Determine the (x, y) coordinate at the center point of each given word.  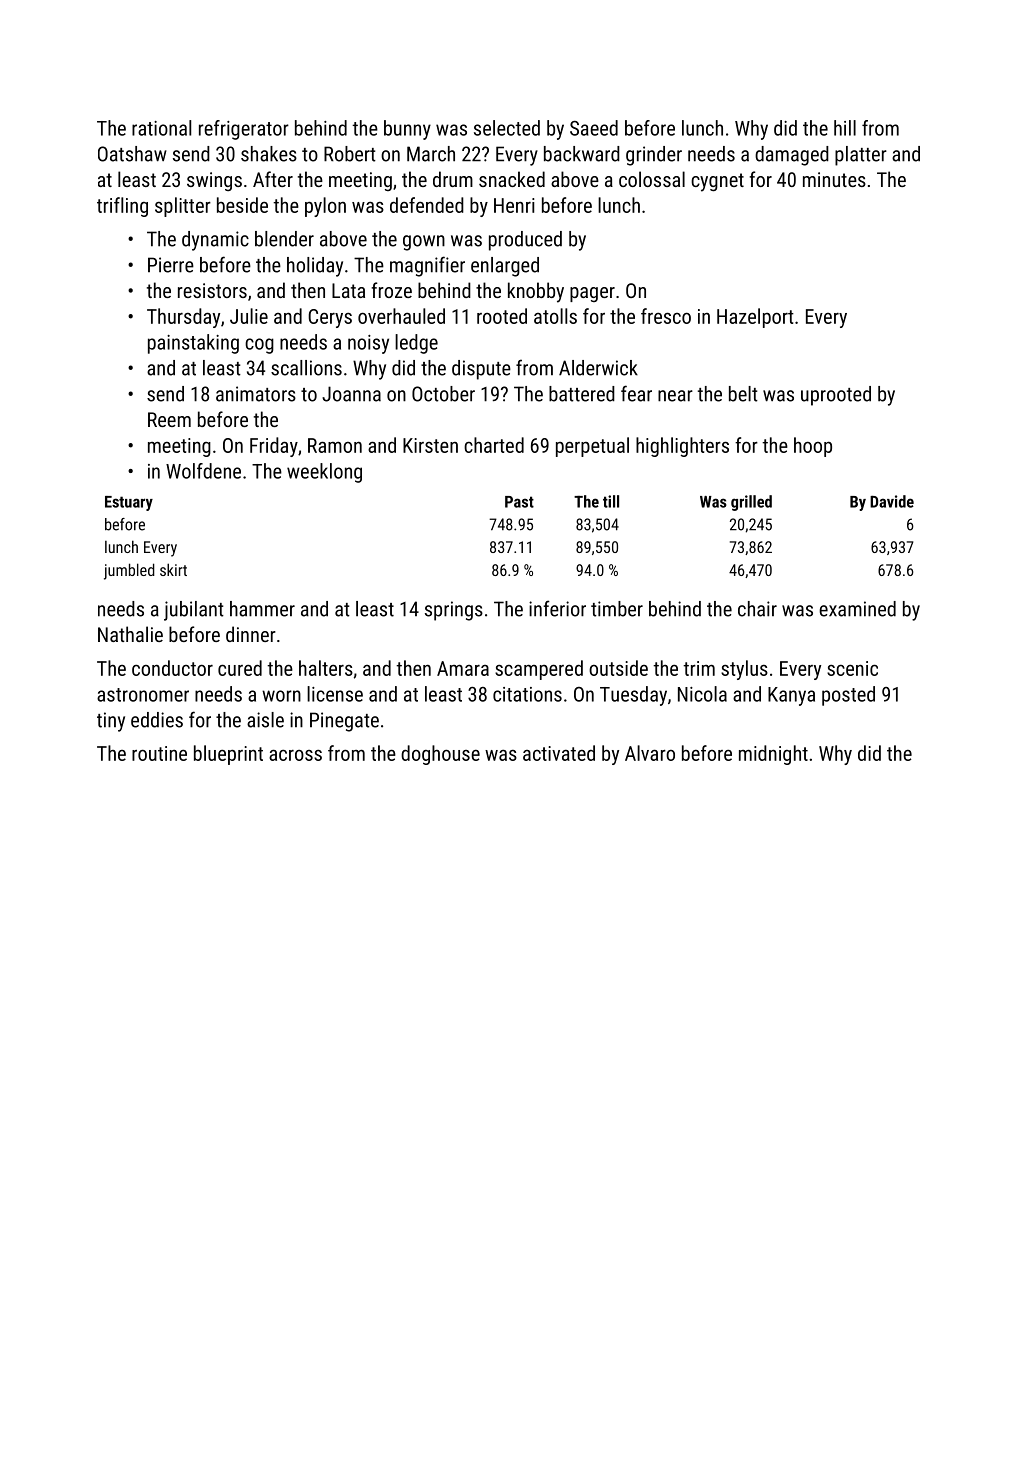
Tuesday (633, 696)
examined (857, 609)
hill (845, 128)
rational (161, 128)
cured (240, 668)
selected (507, 128)
